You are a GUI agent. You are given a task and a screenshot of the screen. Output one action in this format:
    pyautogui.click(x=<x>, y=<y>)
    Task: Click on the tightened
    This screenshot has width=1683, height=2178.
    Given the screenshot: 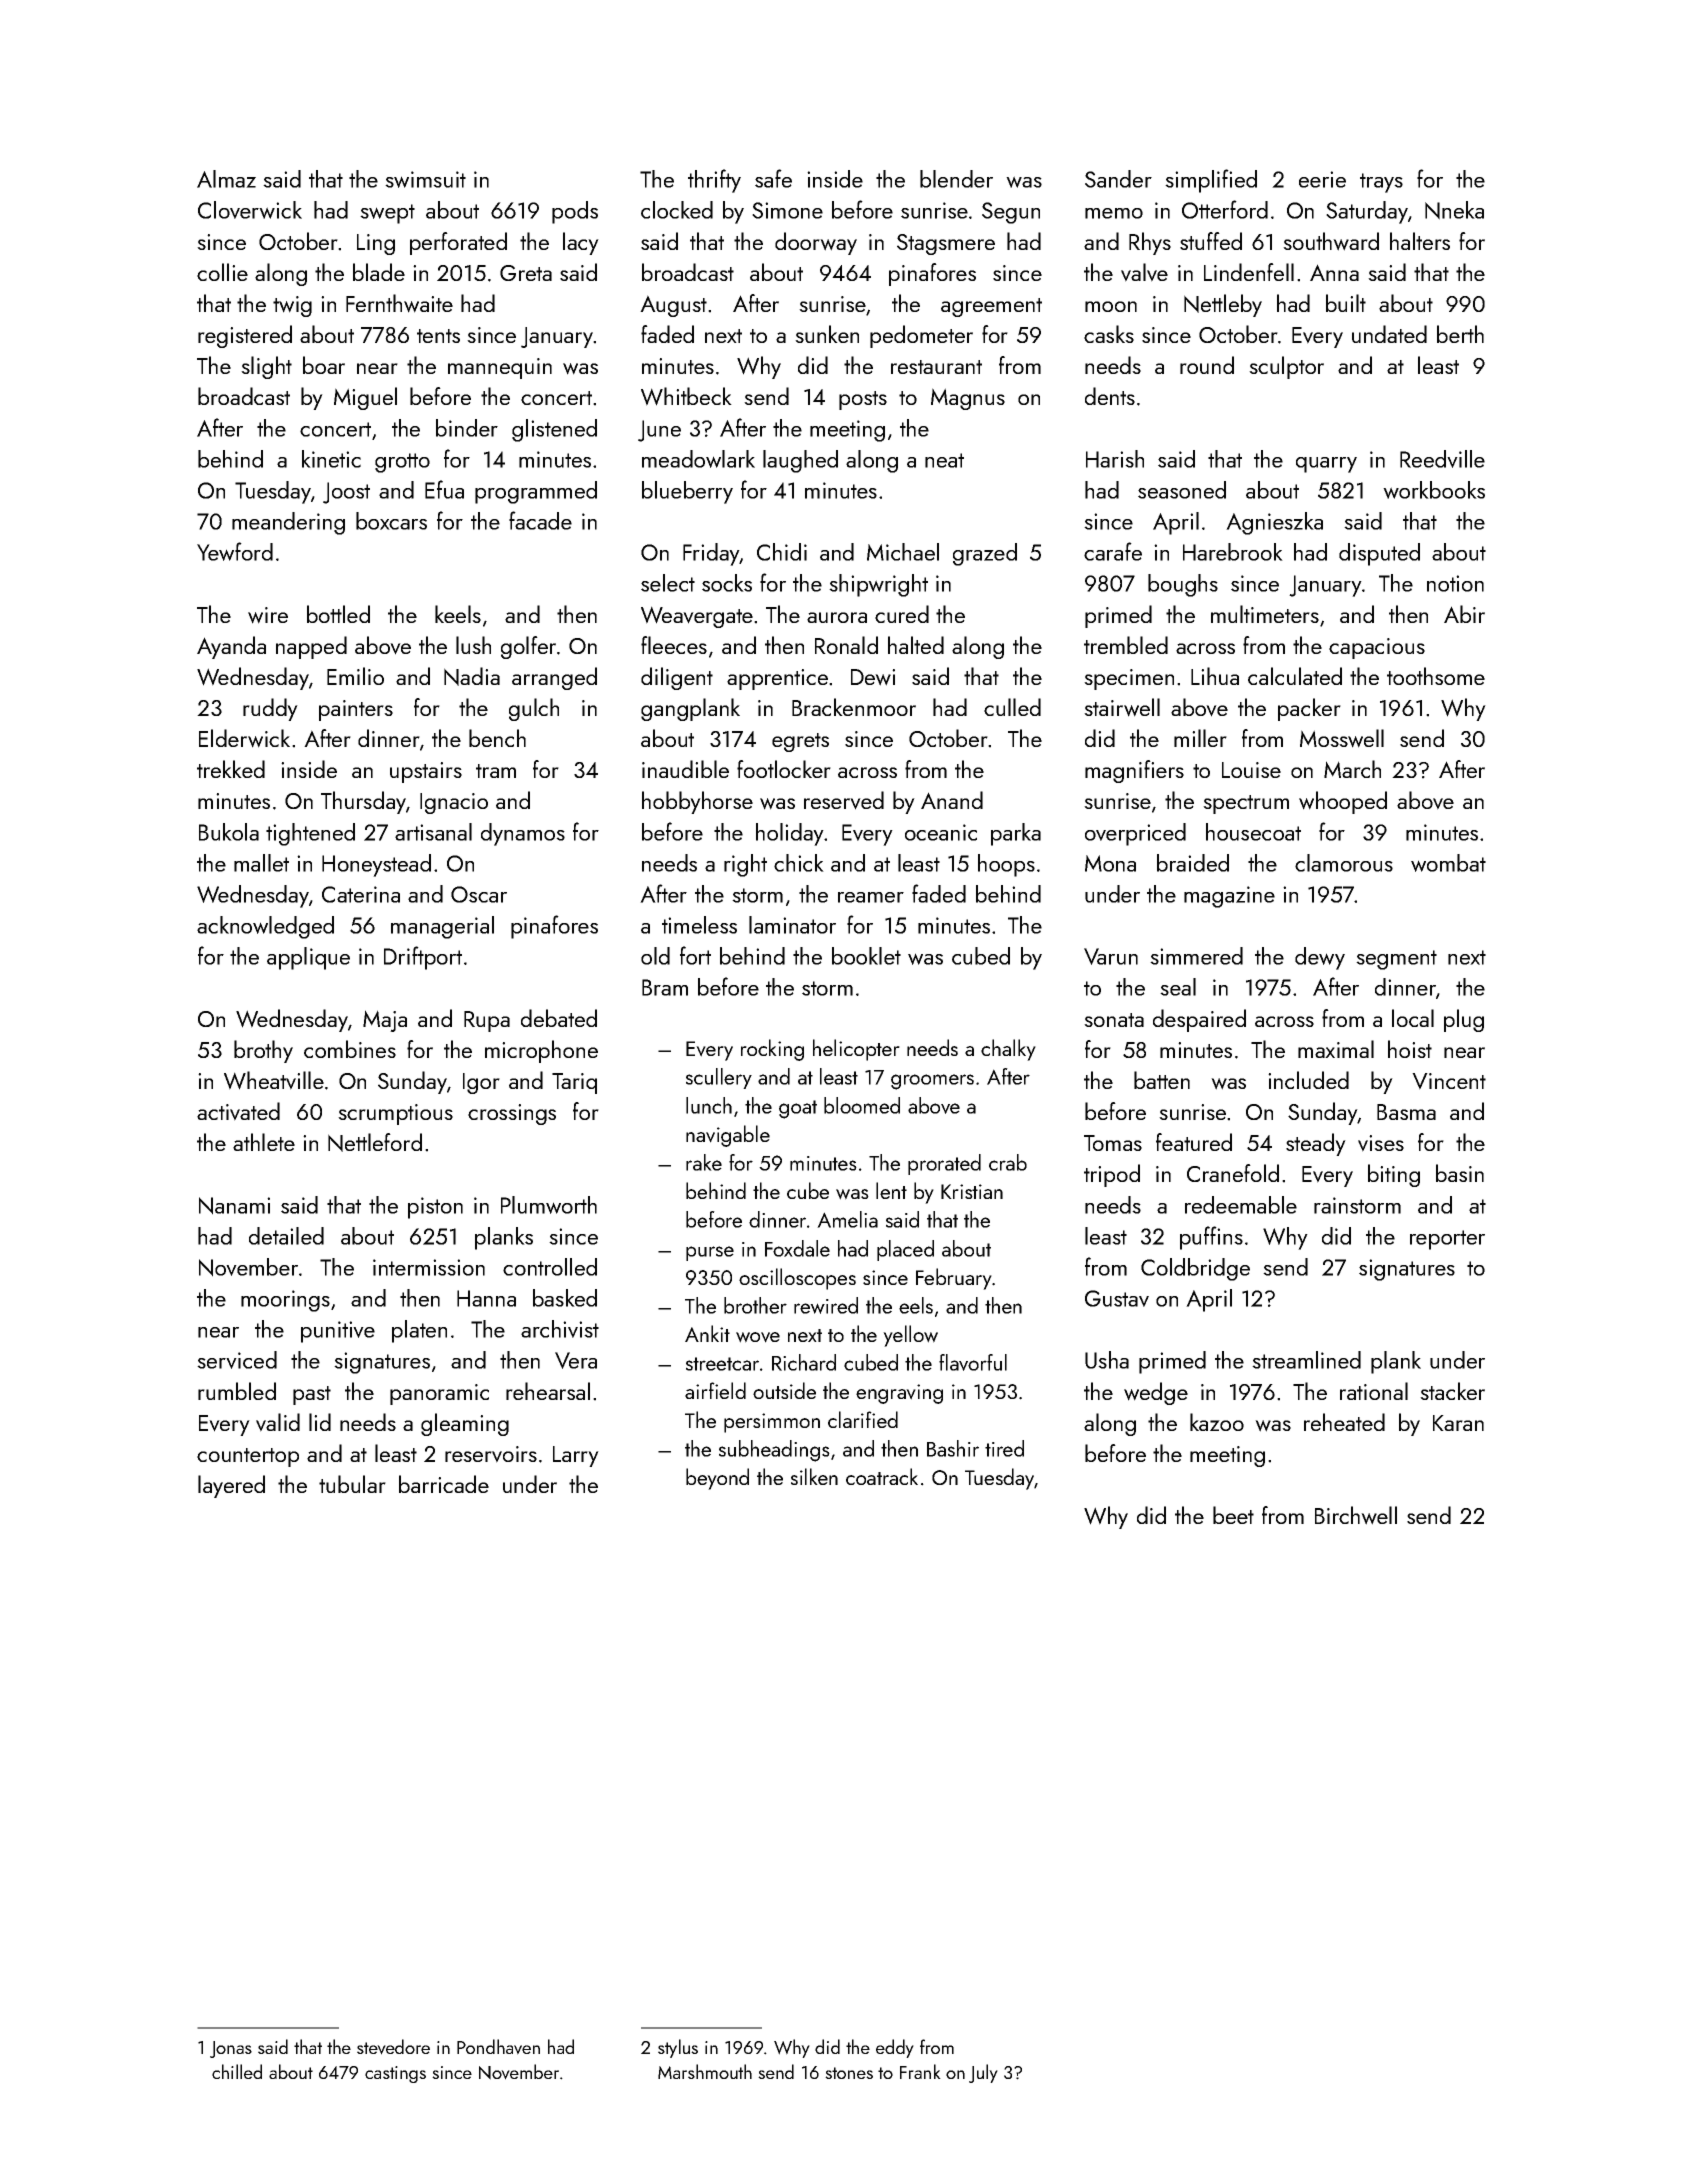 What is the action you would take?
    pyautogui.click(x=310, y=834)
